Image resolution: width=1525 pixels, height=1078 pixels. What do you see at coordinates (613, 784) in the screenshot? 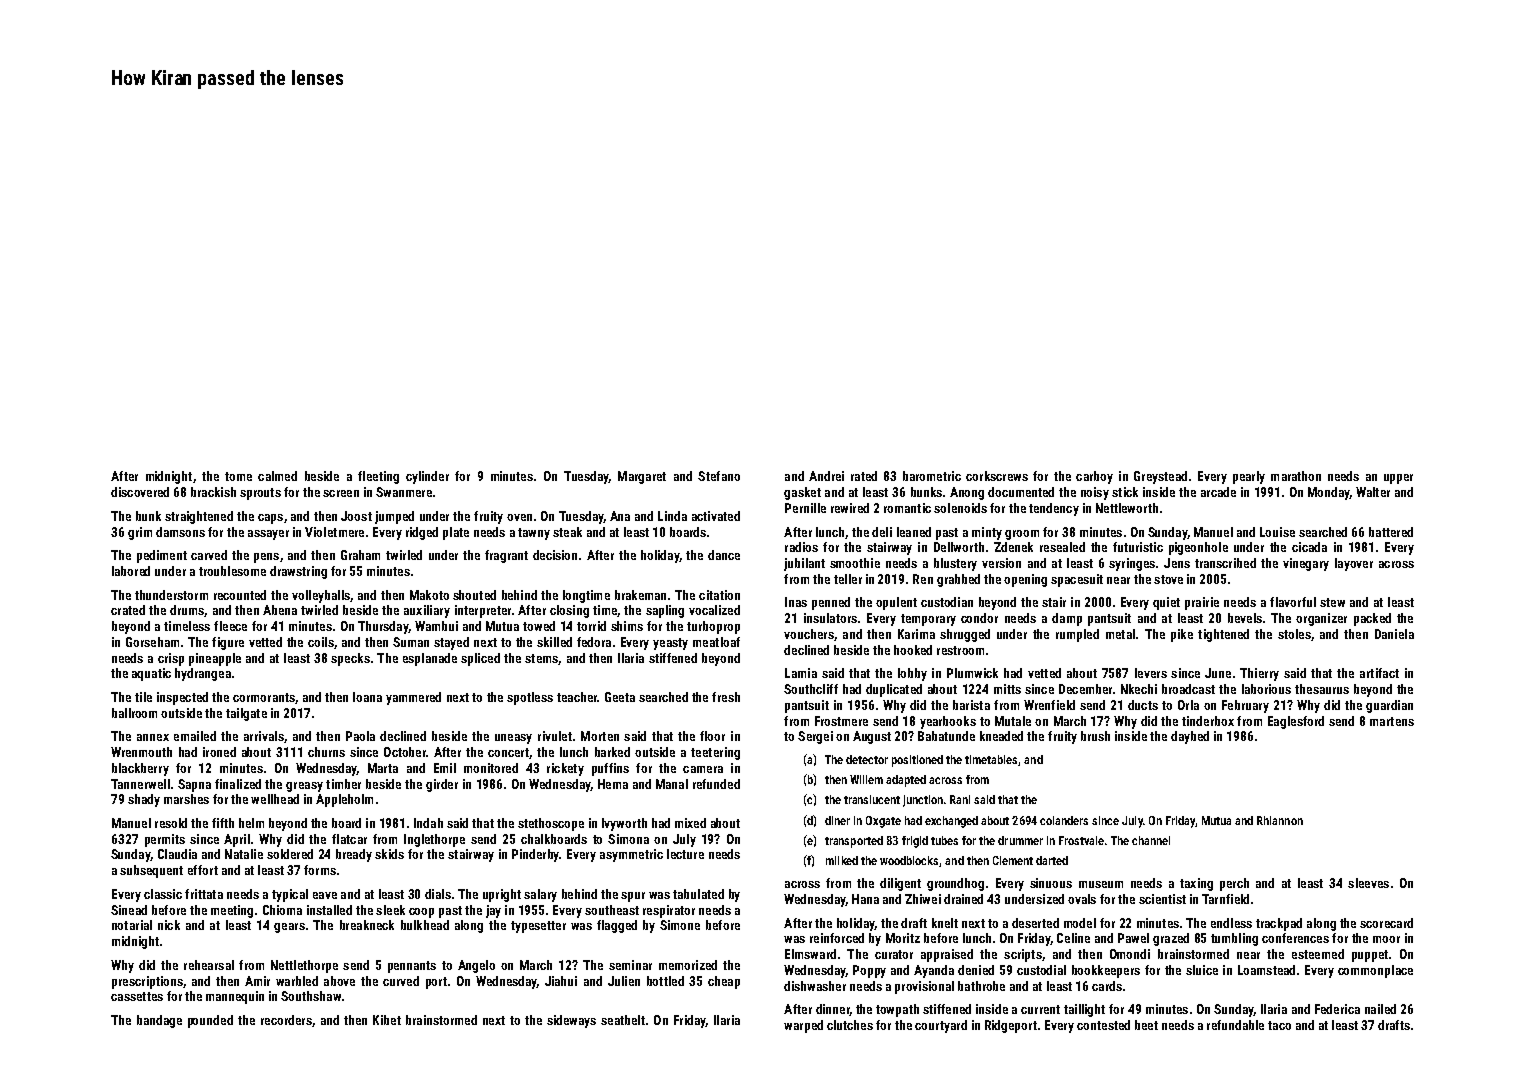
I see `Hema` at bounding box center [613, 784].
